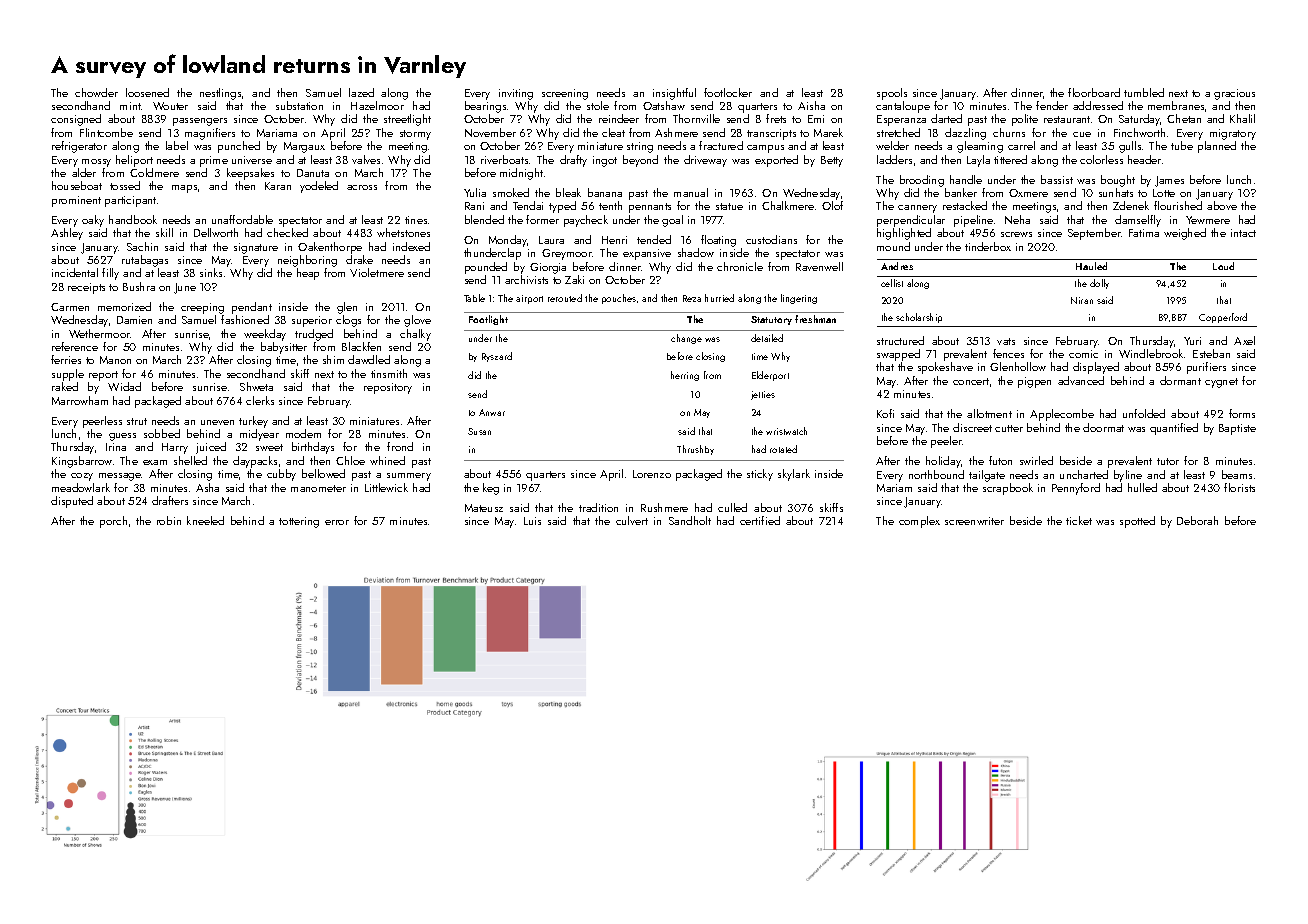 This document has height=924, width=1308. Describe the element at coordinates (147, 92) in the document. I see `loosened` at that location.
